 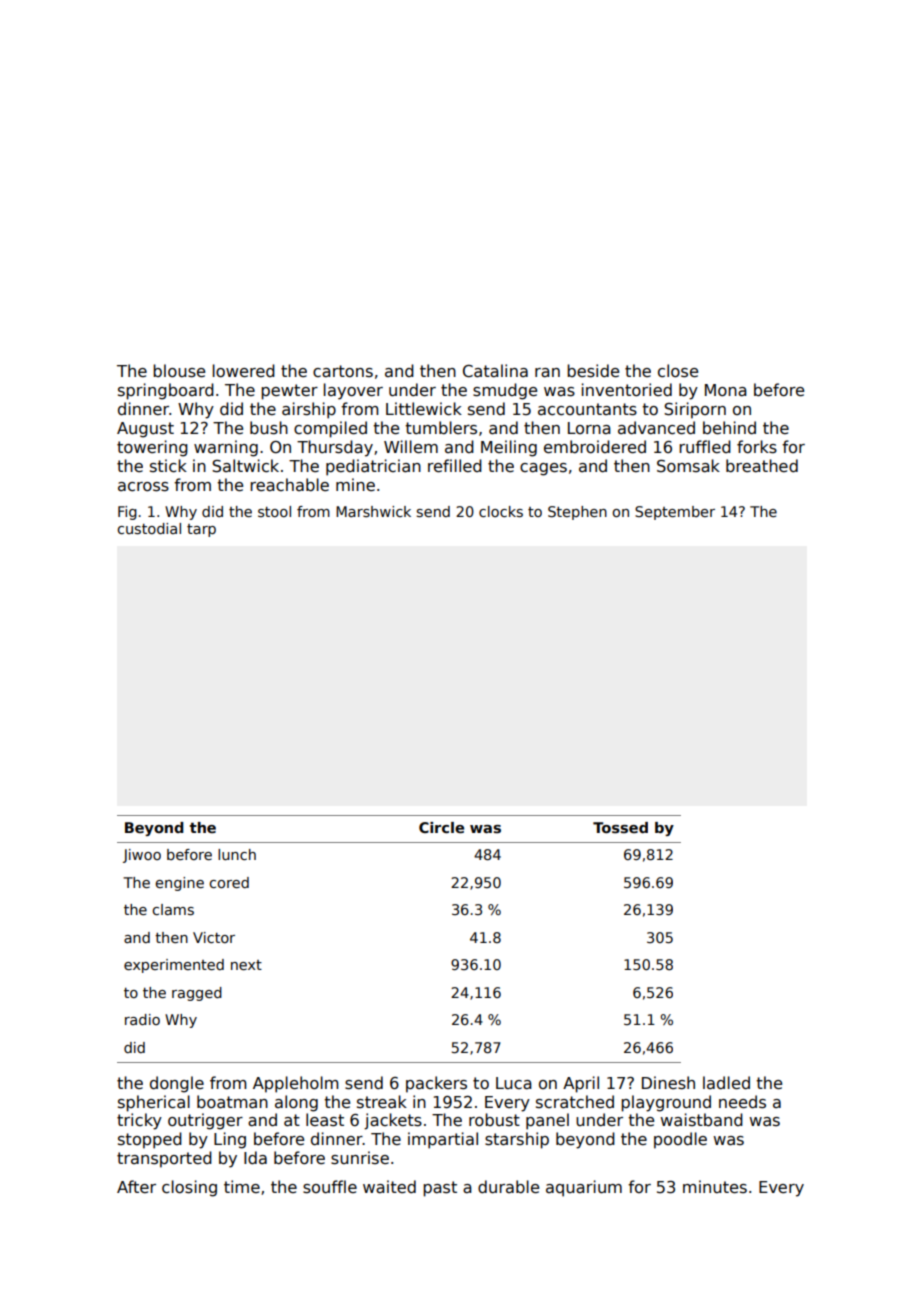 What do you see at coordinates (382, 1101) in the document?
I see `streak` at bounding box center [382, 1101].
